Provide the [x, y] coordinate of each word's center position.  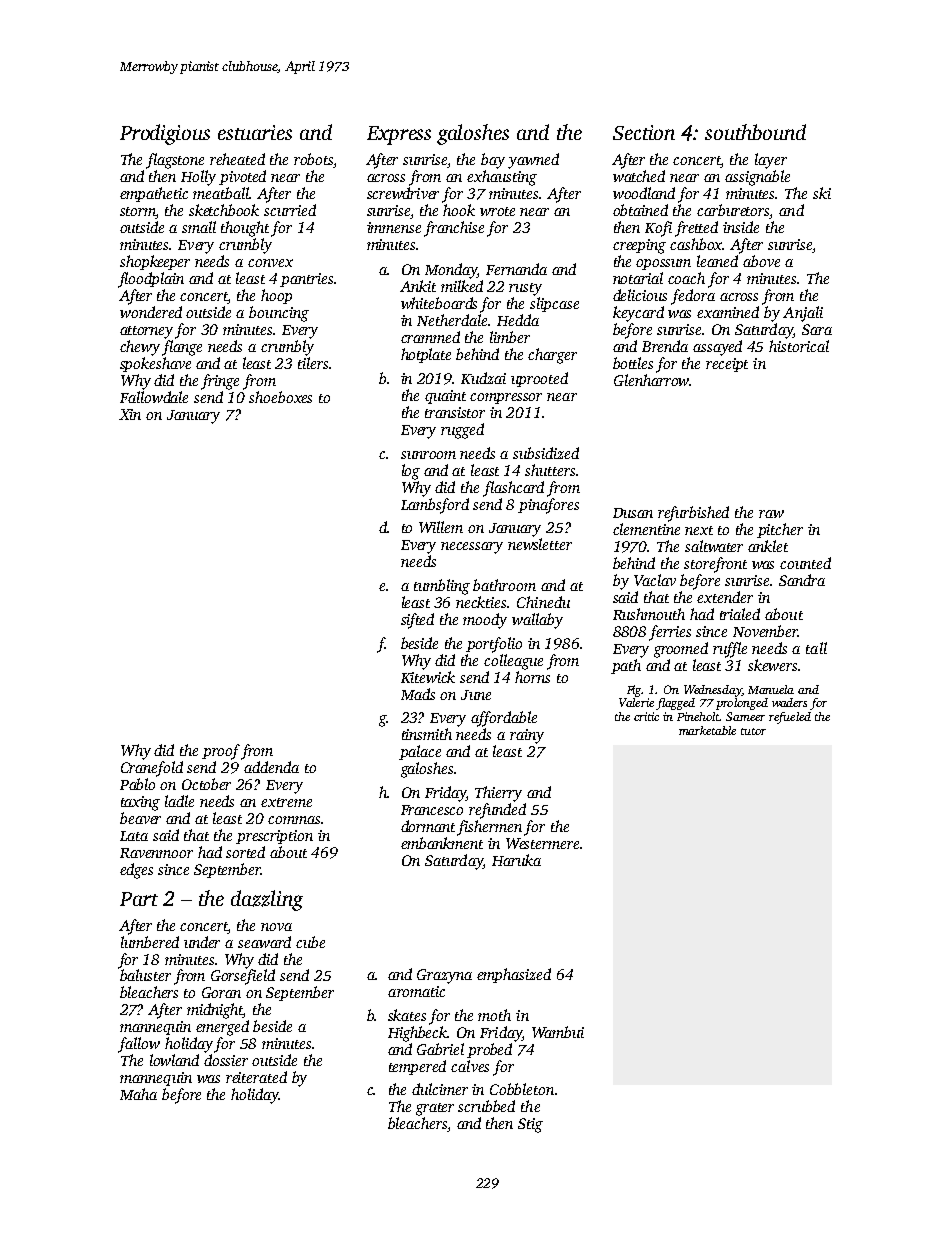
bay [493, 161]
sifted [417, 621]
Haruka [516, 860]
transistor [455, 412]
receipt [727, 365]
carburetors [733, 211]
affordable [504, 719]
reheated [237, 159]
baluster [145, 975]
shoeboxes [280, 397]
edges [136, 871]
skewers [772, 665]
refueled [790, 718]
